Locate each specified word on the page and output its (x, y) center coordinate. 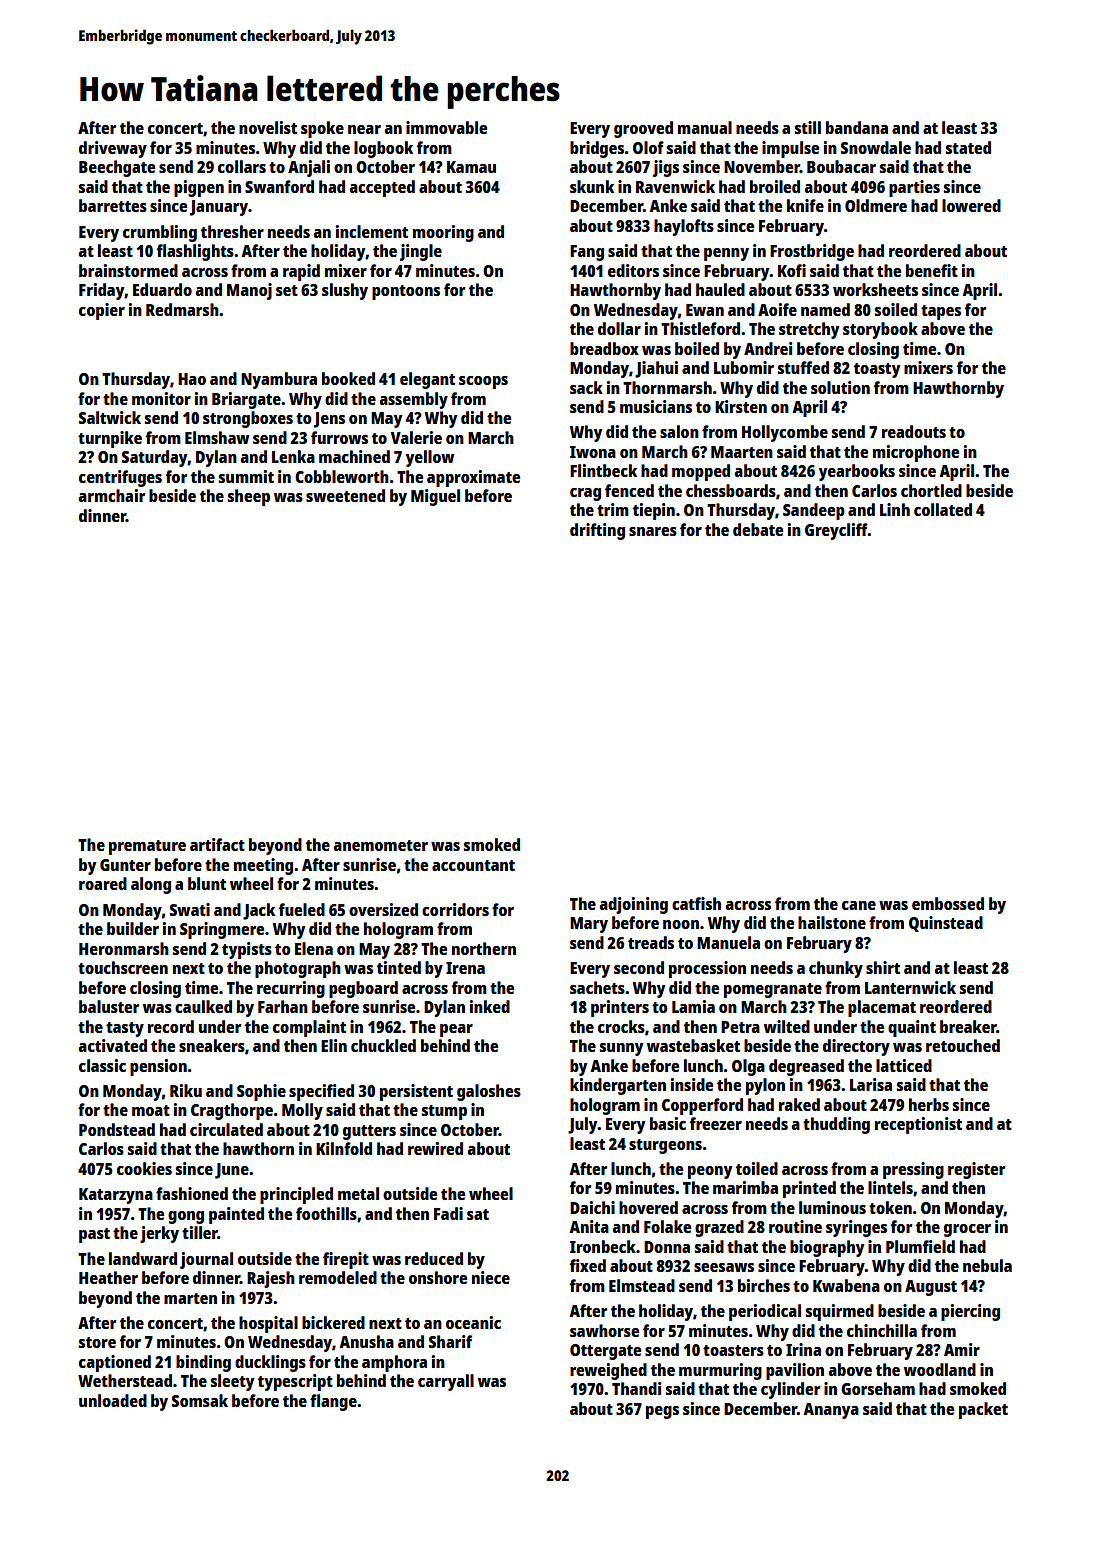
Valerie (416, 437)
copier (102, 311)
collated (943, 509)
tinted (399, 967)
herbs (929, 1104)
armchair (111, 495)
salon (679, 431)
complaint (309, 1028)
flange (333, 1402)
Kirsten (741, 406)
